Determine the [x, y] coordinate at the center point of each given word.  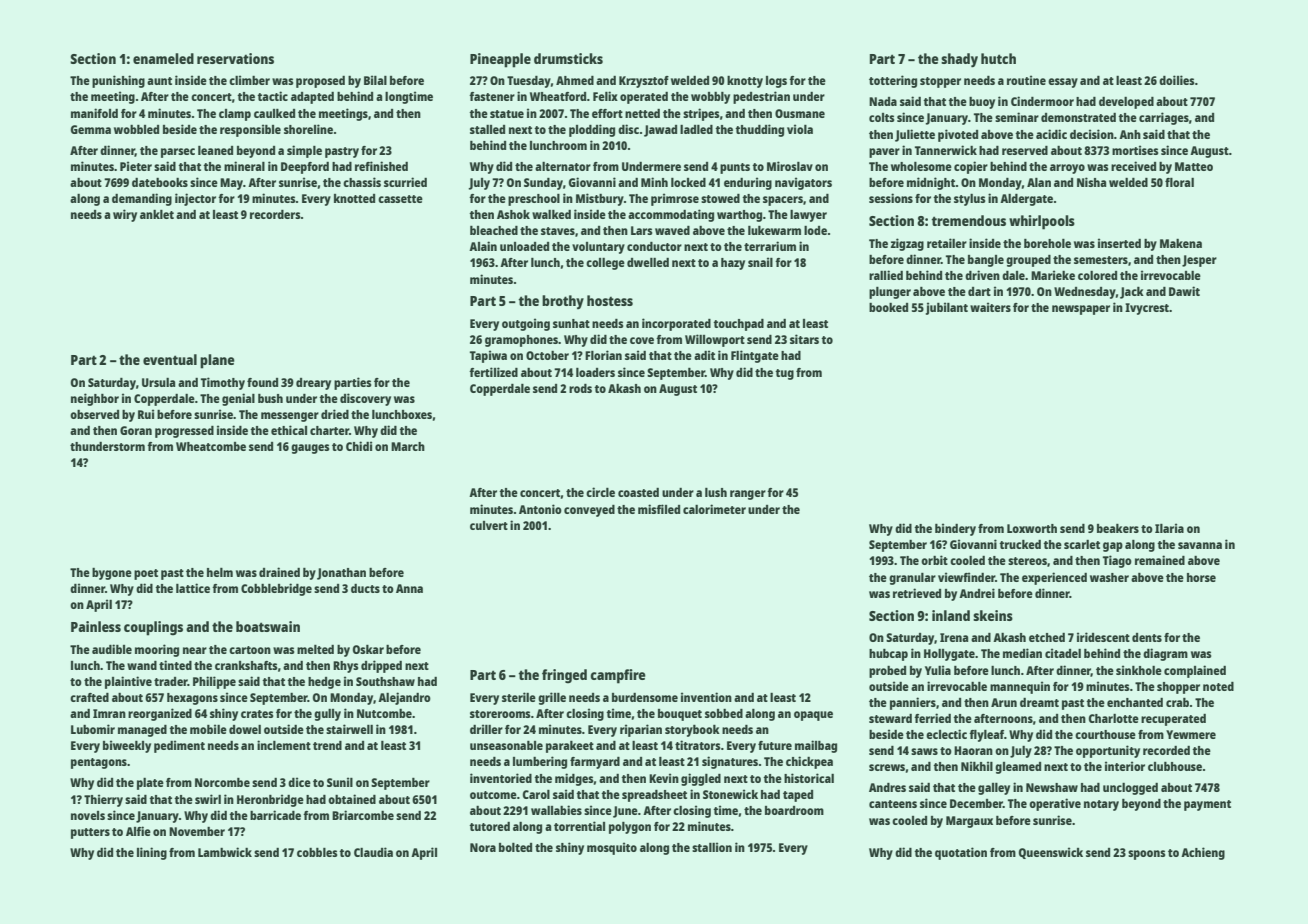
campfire [618, 676]
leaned [215, 150]
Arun [1004, 702]
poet [146, 574]
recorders [275, 214]
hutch [998, 58]
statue [507, 114]
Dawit [1184, 291]
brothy [563, 302]
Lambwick [225, 852]
